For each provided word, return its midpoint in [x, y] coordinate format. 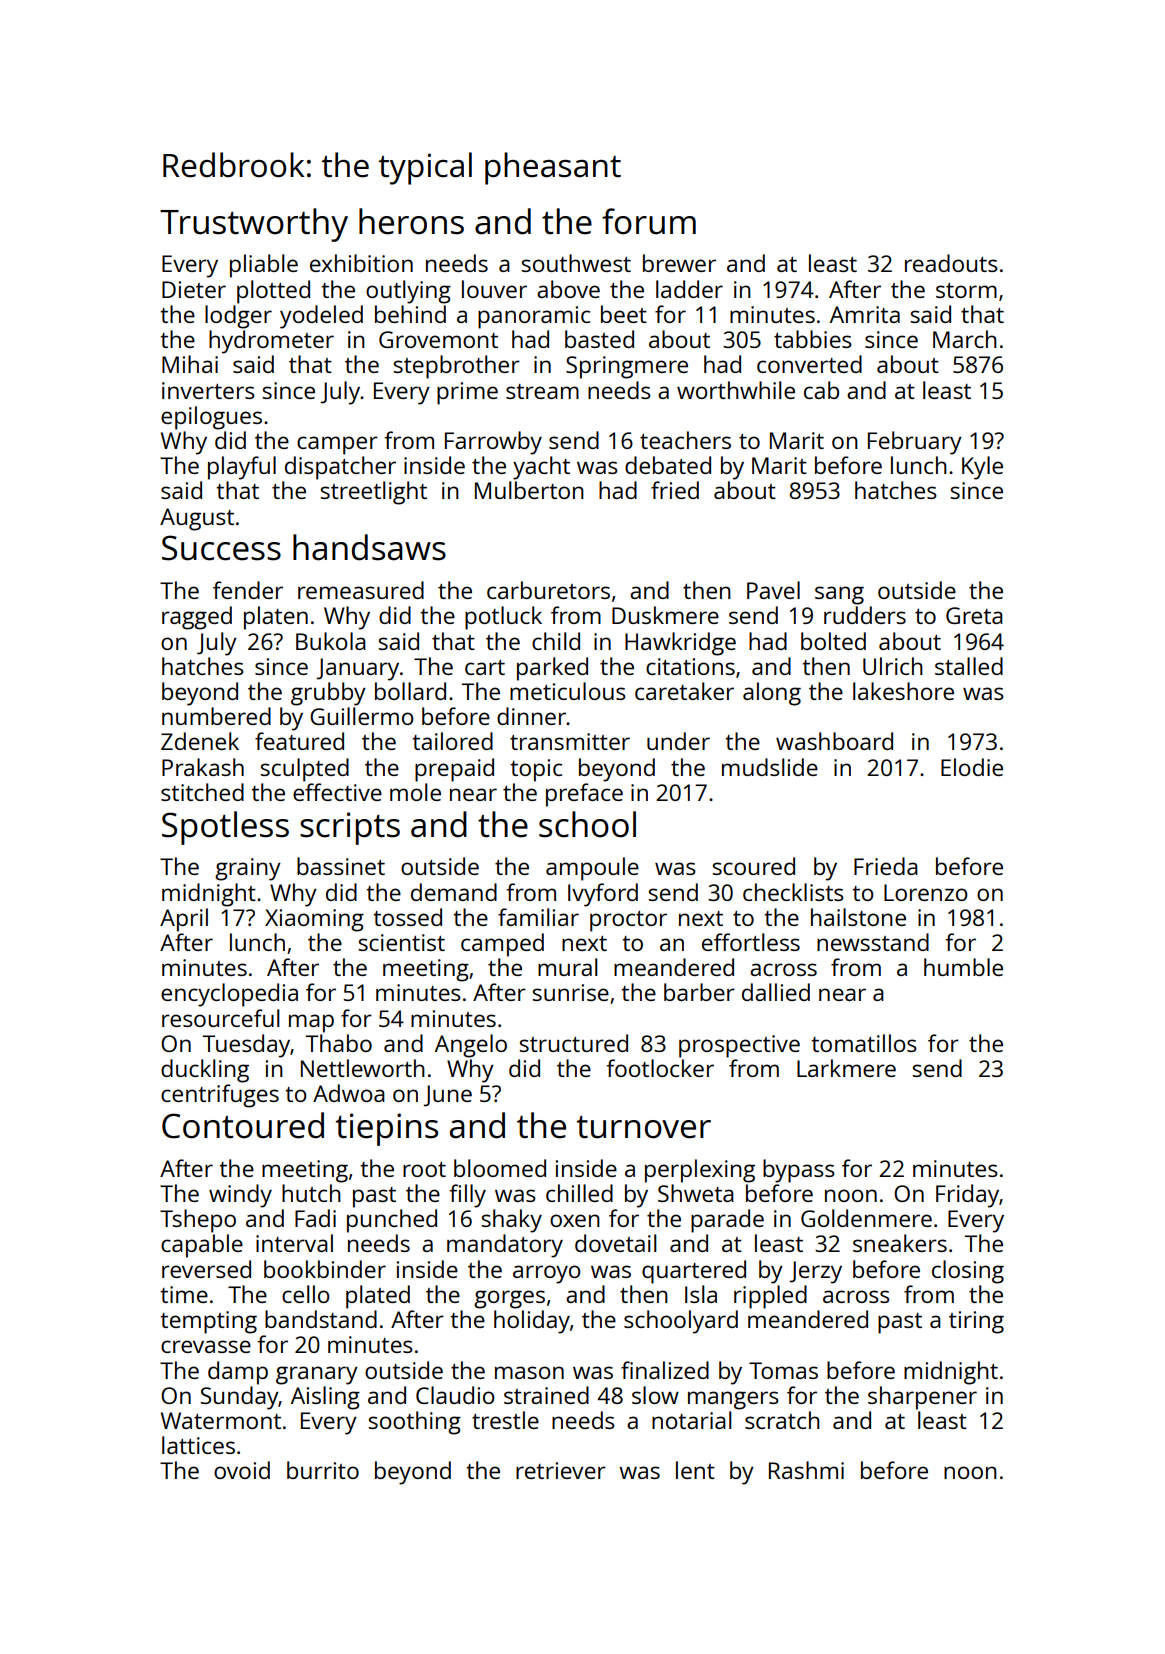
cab [821, 390]
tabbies [813, 339]
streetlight [373, 493]
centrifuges [220, 1096]
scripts [350, 828]
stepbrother [456, 367]
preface [584, 795]
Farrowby [493, 443]
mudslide [770, 767]
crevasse [206, 1346]
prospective [739, 1046]
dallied [776, 992]
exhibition [361, 263]
